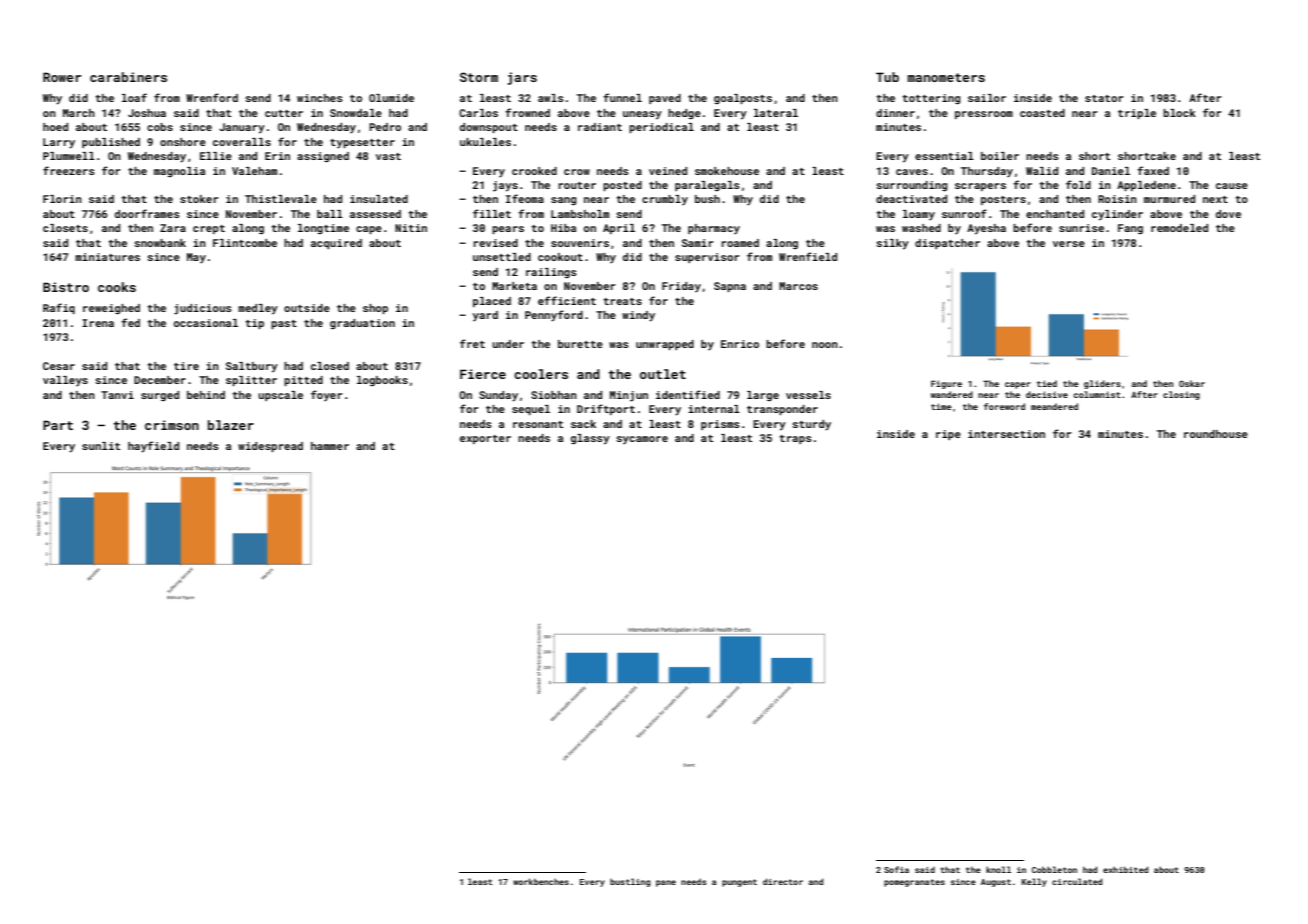 The width and height of the screenshot is (1308, 924). What do you see at coordinates (1047, 383) in the screenshot?
I see `tied` at bounding box center [1047, 383].
